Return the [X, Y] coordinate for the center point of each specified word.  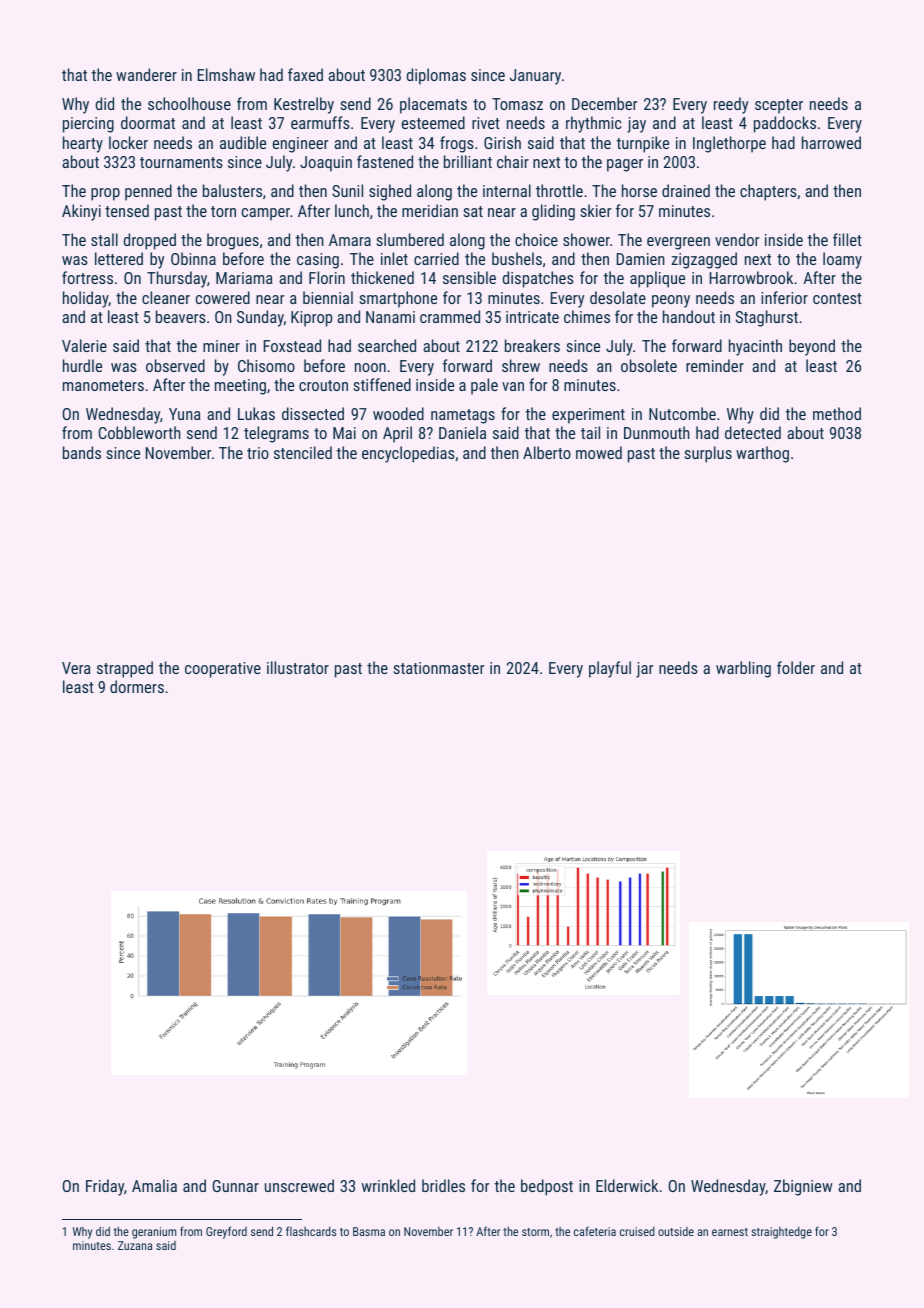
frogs [457, 144]
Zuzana [135, 1245]
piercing [88, 125]
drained [686, 190]
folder [796, 667]
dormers [137, 686]
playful [610, 669]
